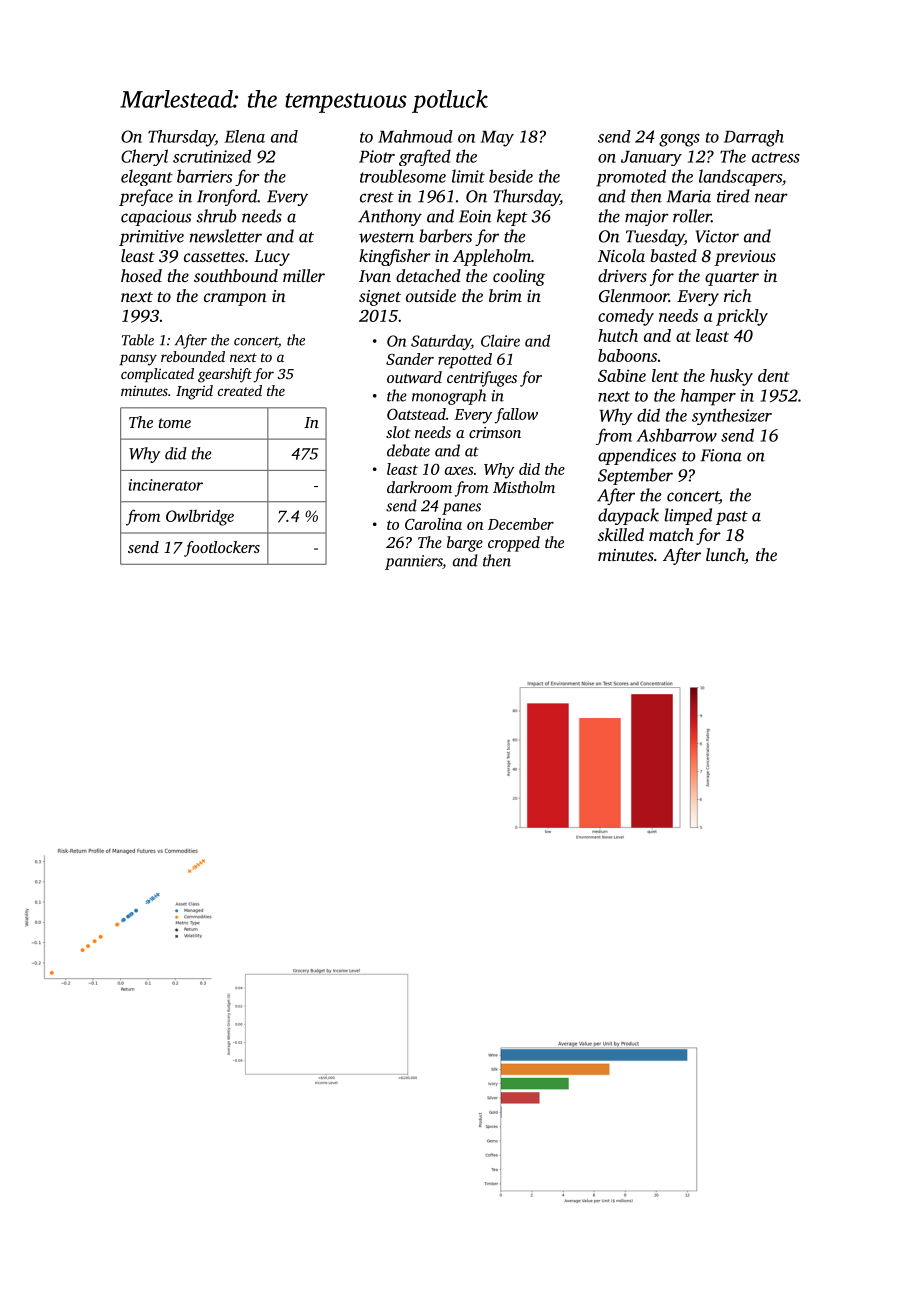 The width and height of the document is (924, 1308). Describe the element at coordinates (475, 216) in the document. I see `Eoin` at that location.
